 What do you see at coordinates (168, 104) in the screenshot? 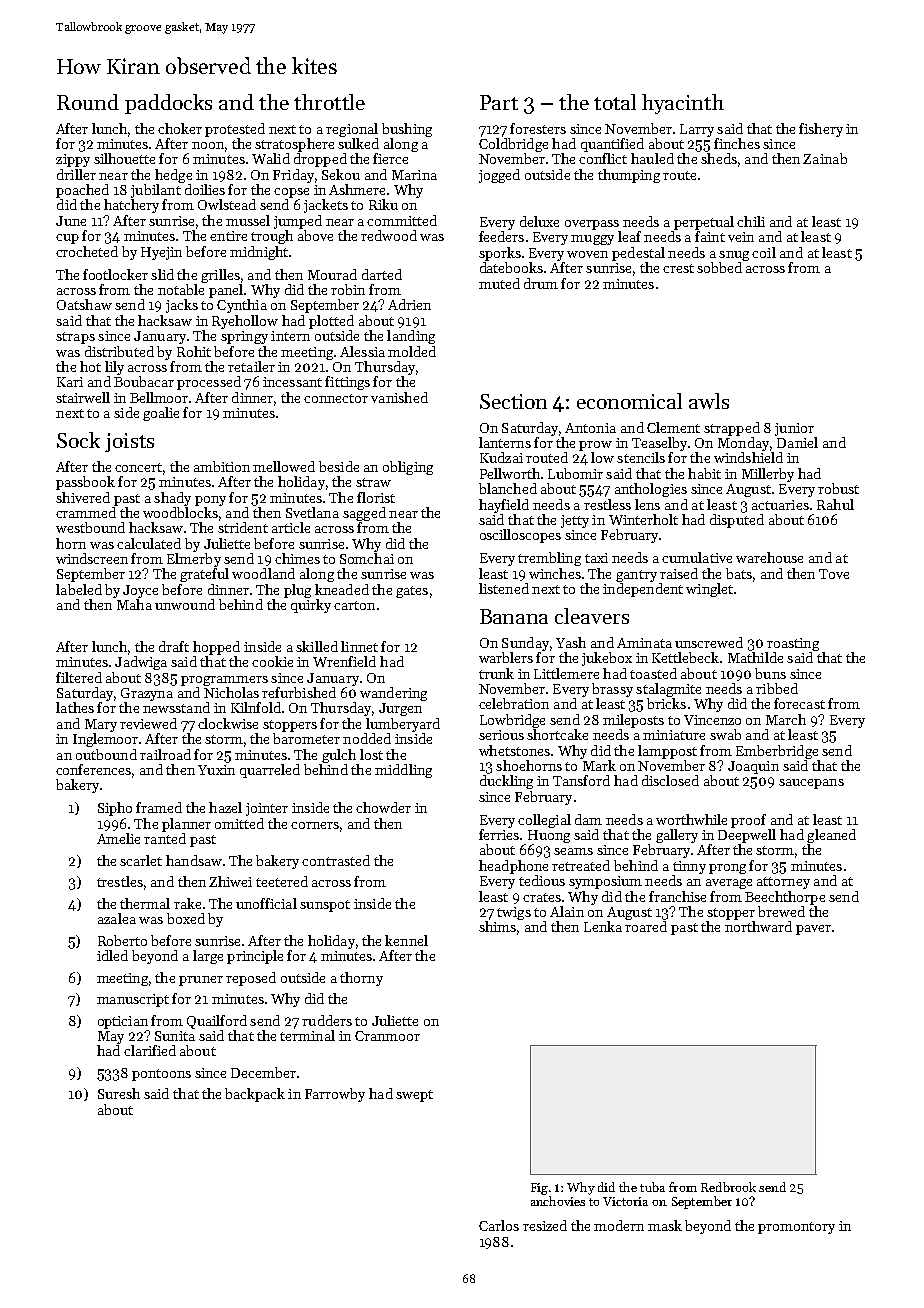
I see `paddocks` at bounding box center [168, 104].
